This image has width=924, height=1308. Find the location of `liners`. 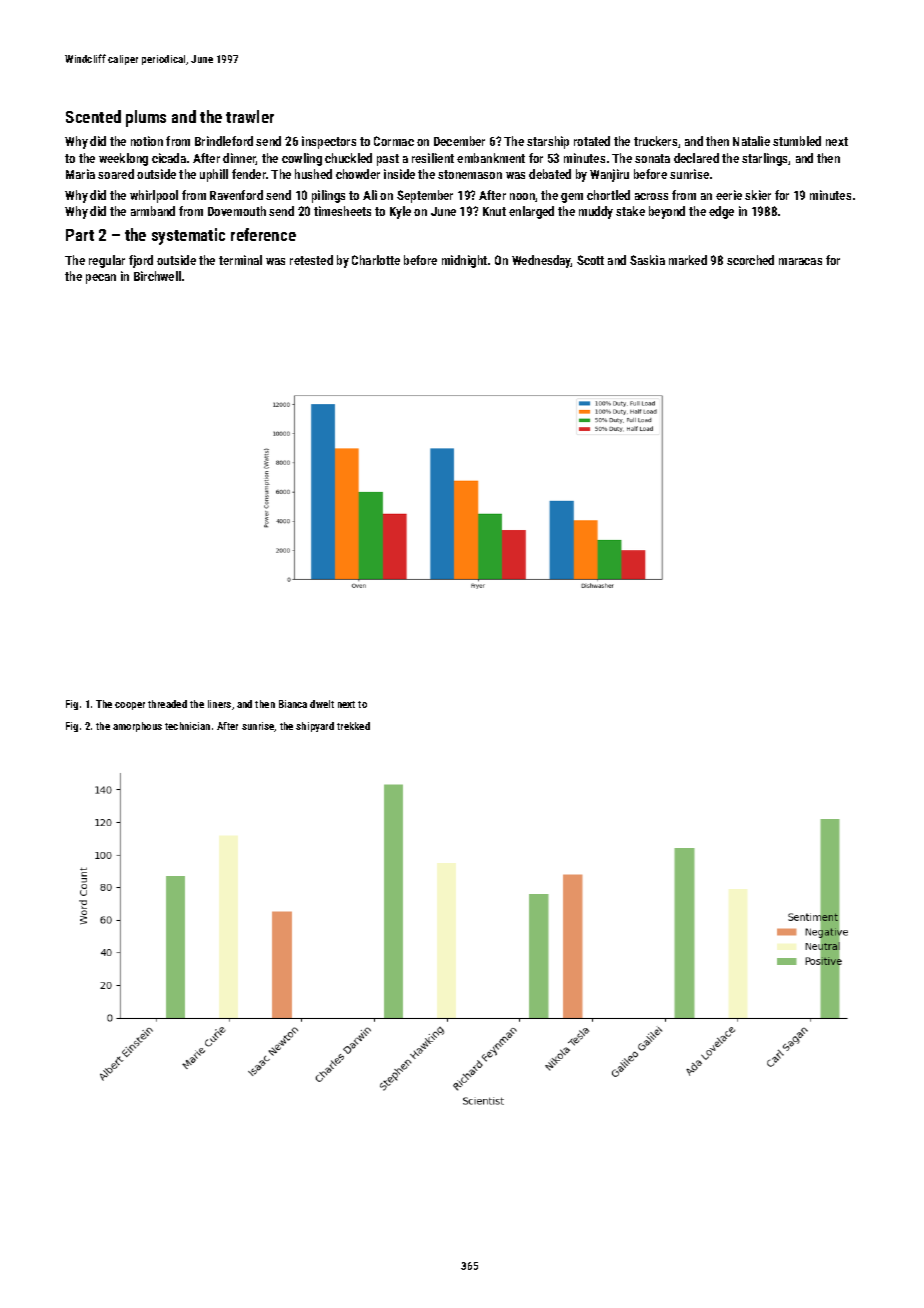

liners is located at coordinates (219, 704).
